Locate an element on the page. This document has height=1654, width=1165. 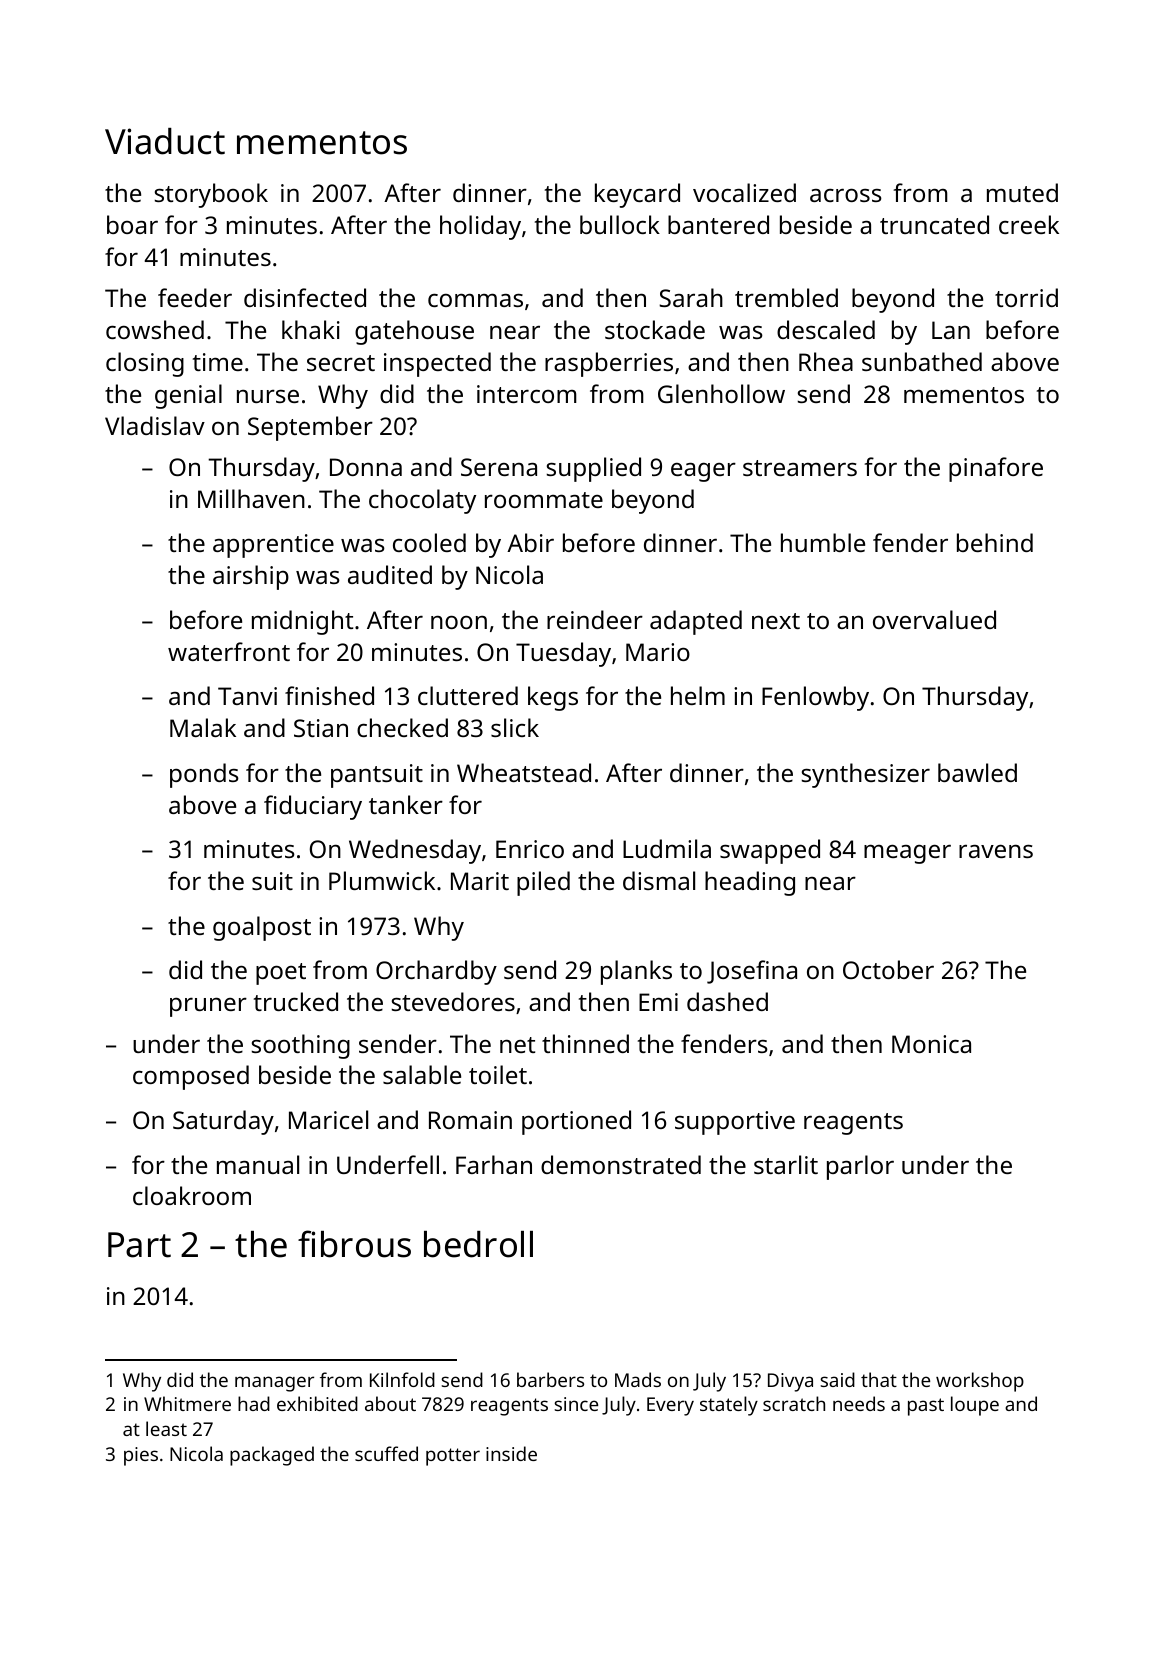
Enrico is located at coordinates (530, 849).
